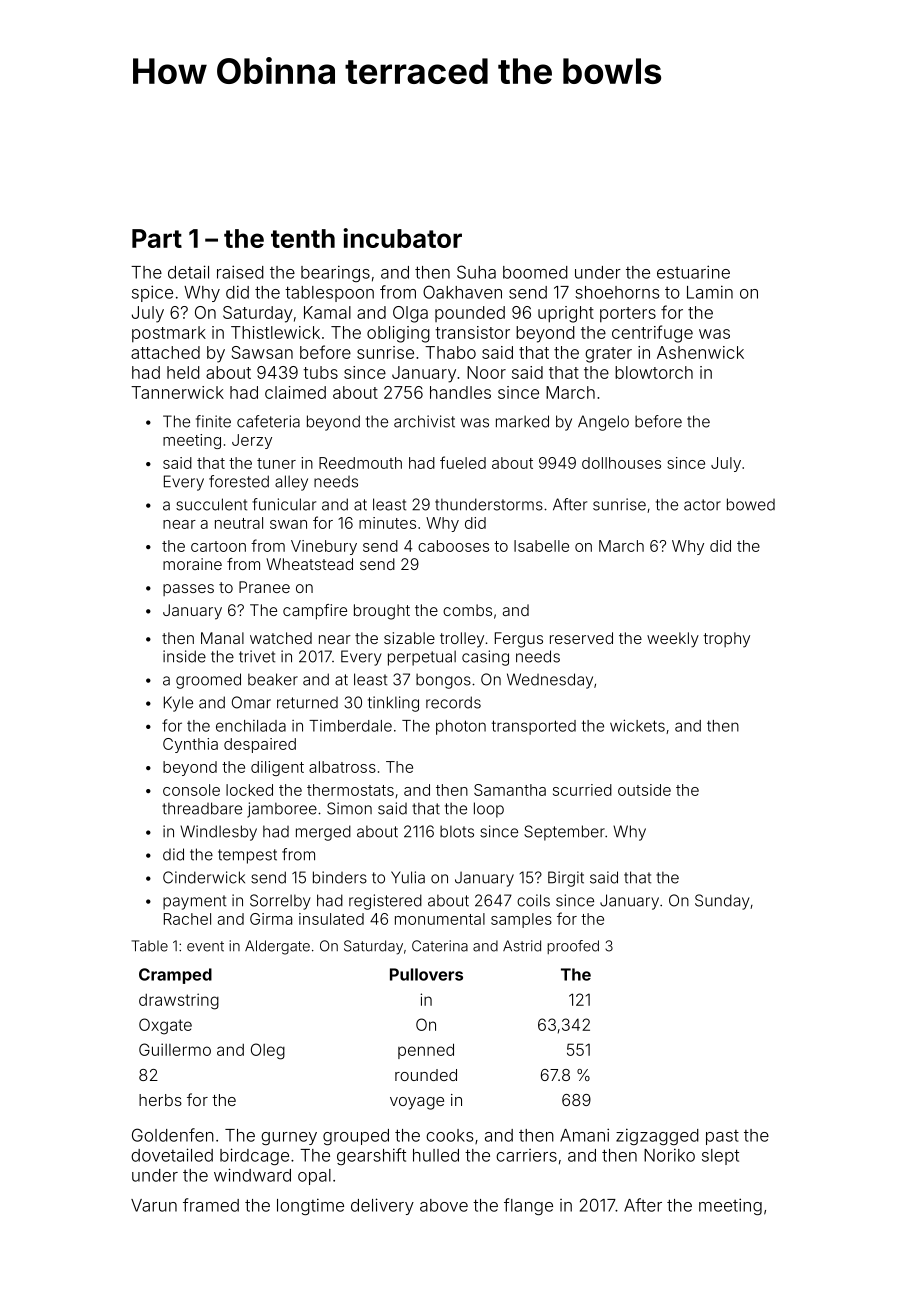 This document has width=908, height=1316. Describe the element at coordinates (350, 790) in the document. I see `thermostats` at that location.
